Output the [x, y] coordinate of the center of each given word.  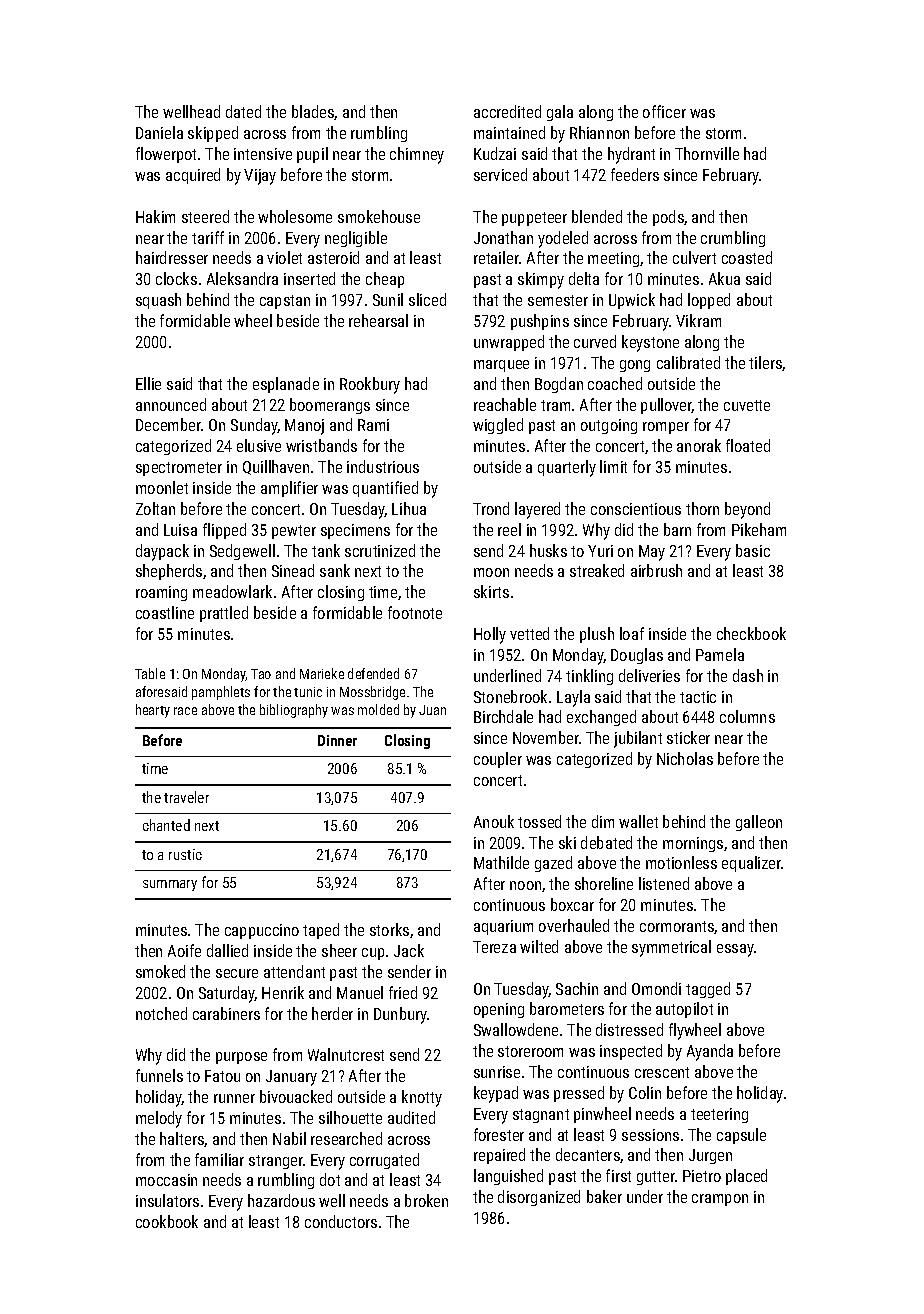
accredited [507, 111]
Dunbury [400, 1015]
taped [321, 931]
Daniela [159, 132]
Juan [432, 710]
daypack [162, 552]
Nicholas [685, 758]
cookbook [167, 1221]
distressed [629, 1029]
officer [664, 111]
